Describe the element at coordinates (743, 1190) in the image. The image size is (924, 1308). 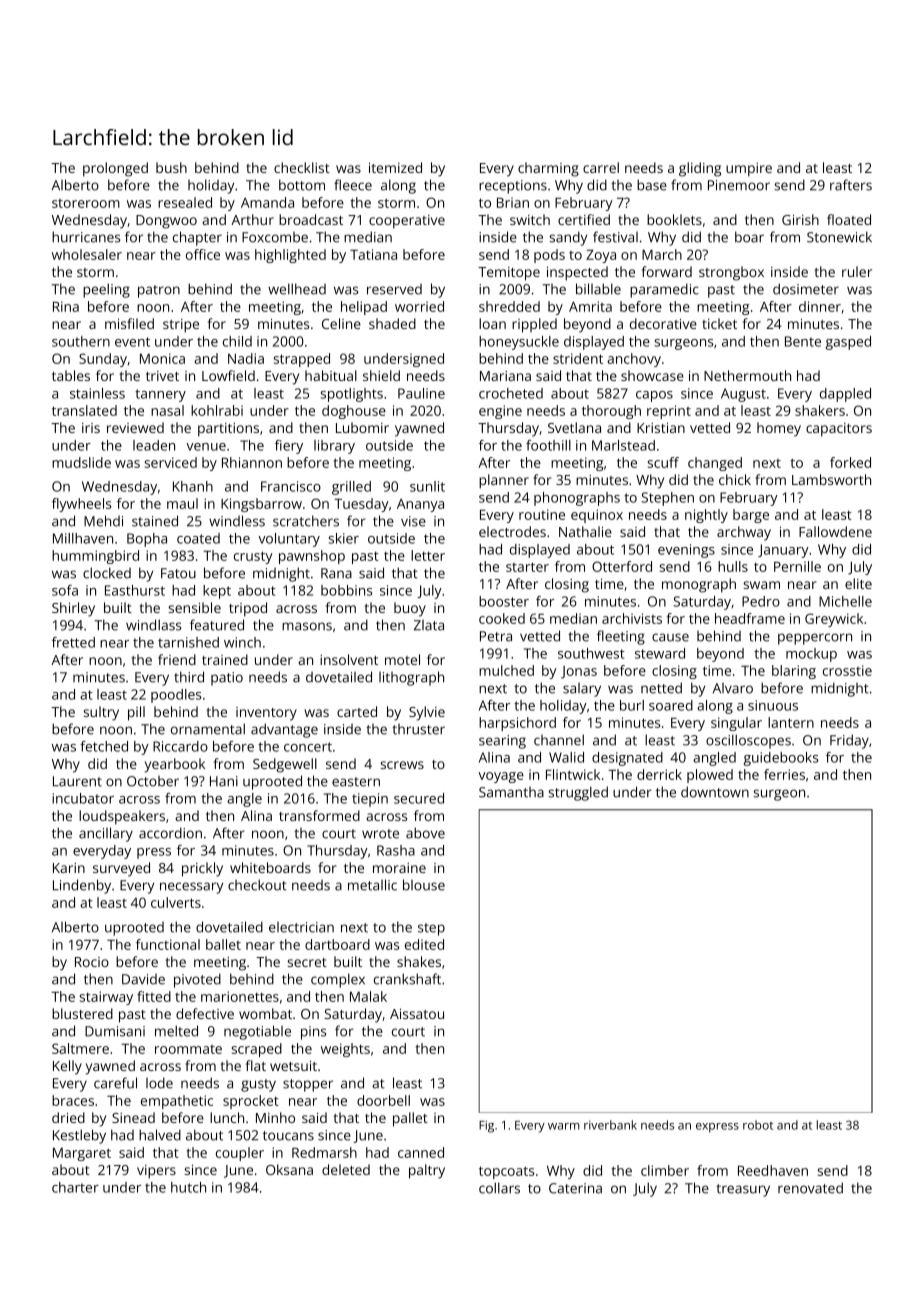
I see `treasury` at that location.
